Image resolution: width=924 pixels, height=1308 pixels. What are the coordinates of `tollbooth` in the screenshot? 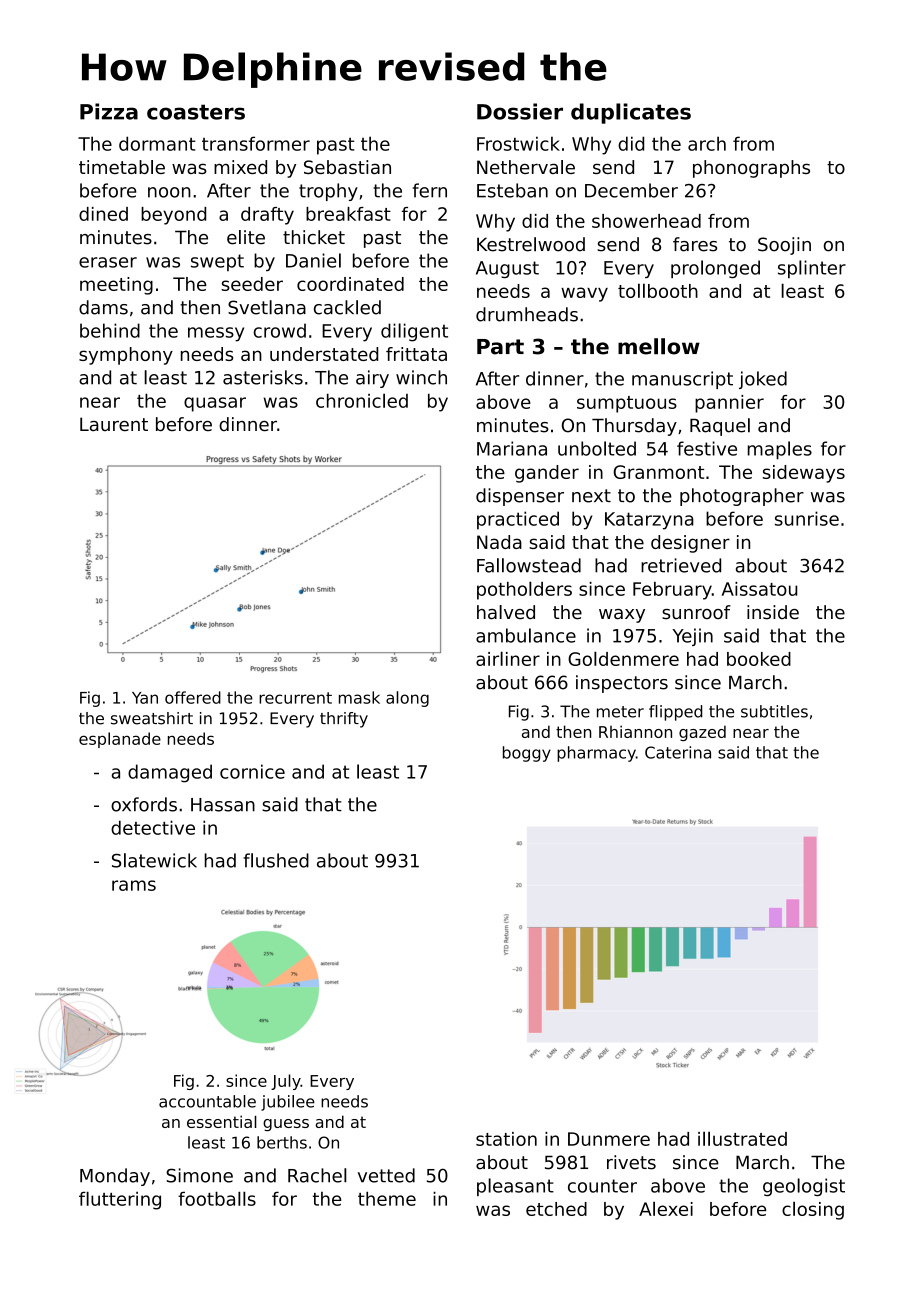 It's located at (658, 290).
